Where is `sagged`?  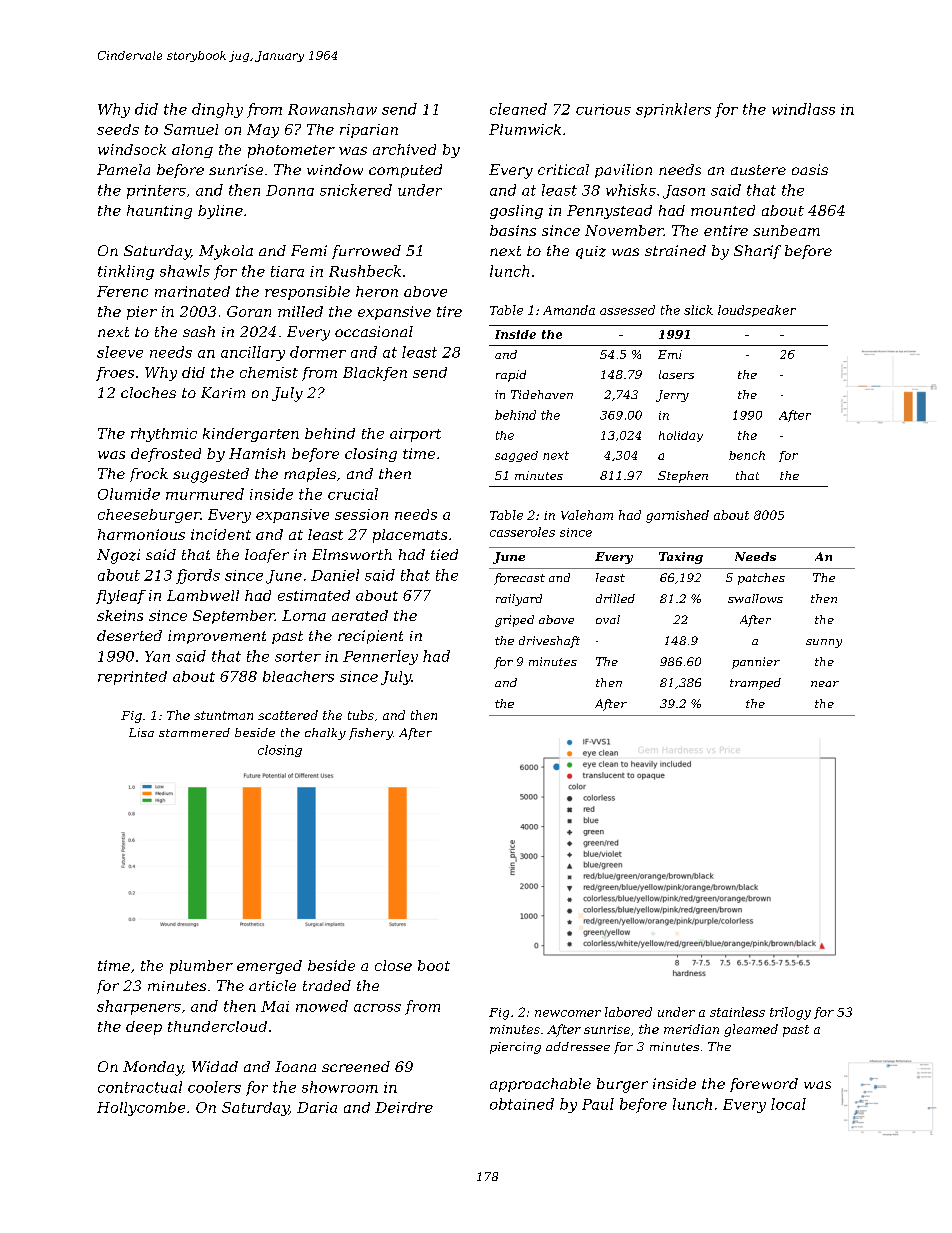
sagged is located at coordinates (516, 456).
